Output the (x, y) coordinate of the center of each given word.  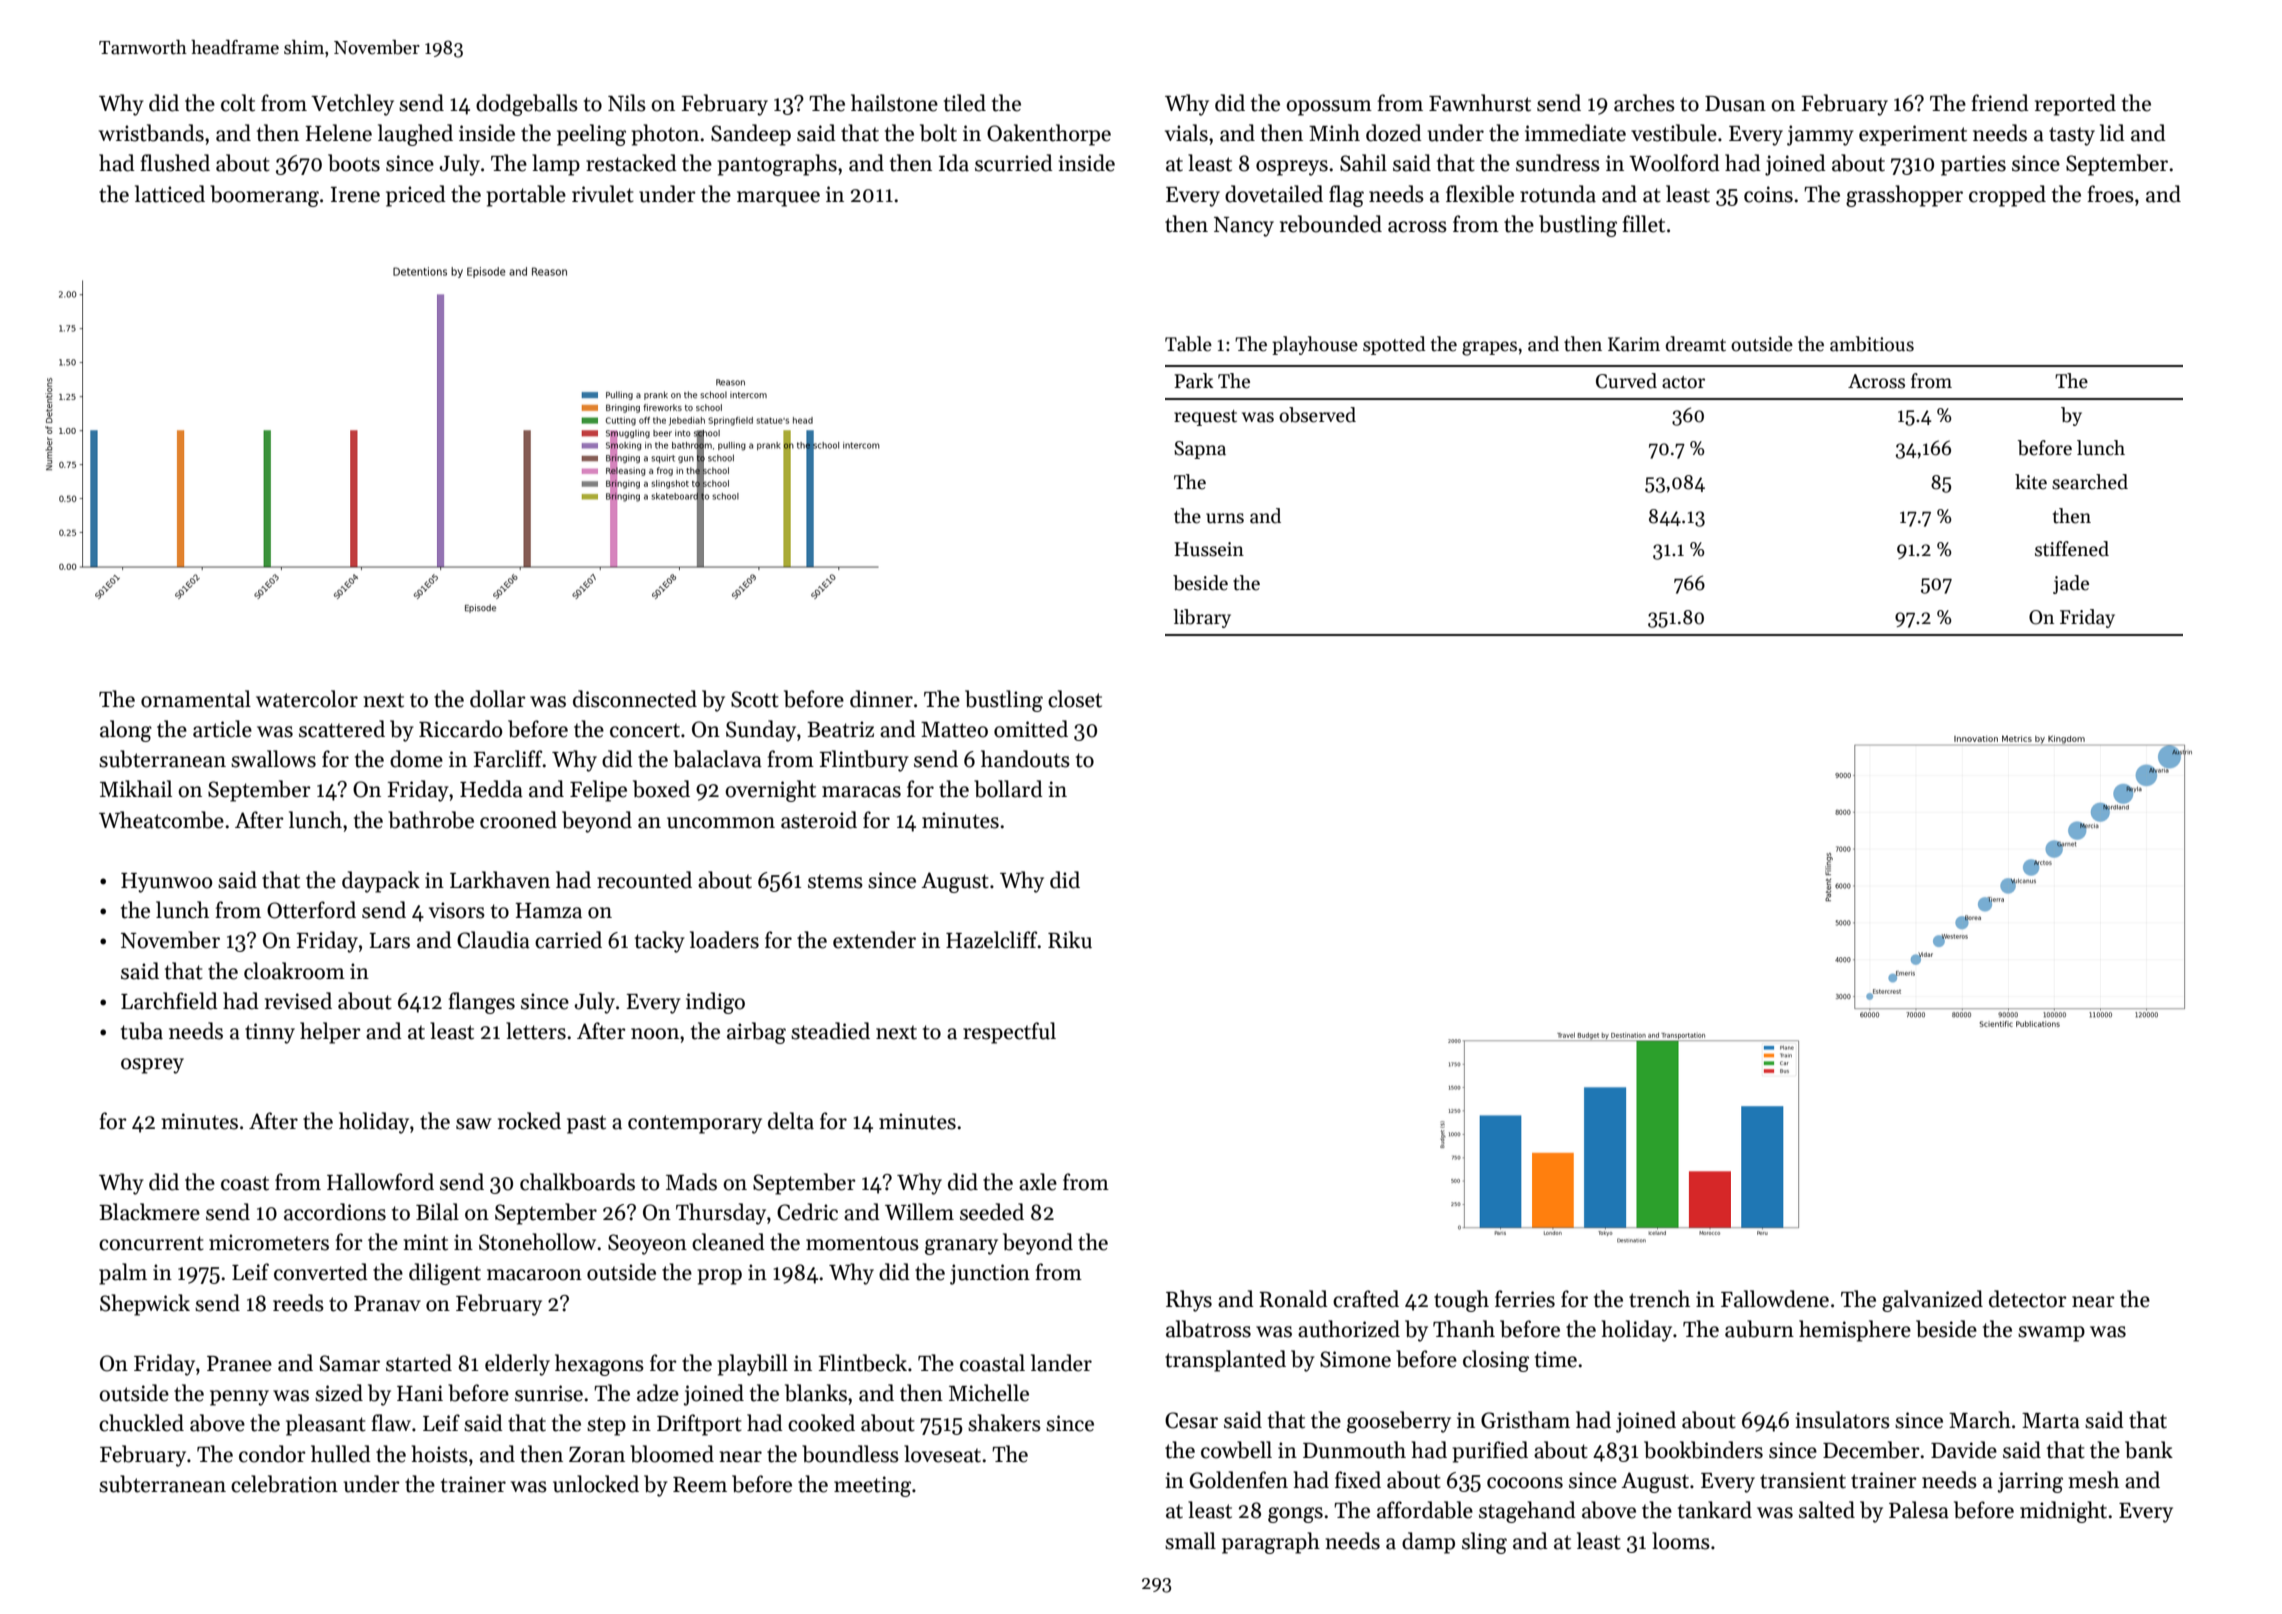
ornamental (196, 699)
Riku (1070, 940)
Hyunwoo (166, 883)
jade (2071, 584)
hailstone (894, 103)
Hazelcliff (992, 940)
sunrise (549, 1393)
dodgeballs (527, 105)
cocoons (1525, 1483)
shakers (1004, 1423)
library (1202, 618)
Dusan (1735, 104)
